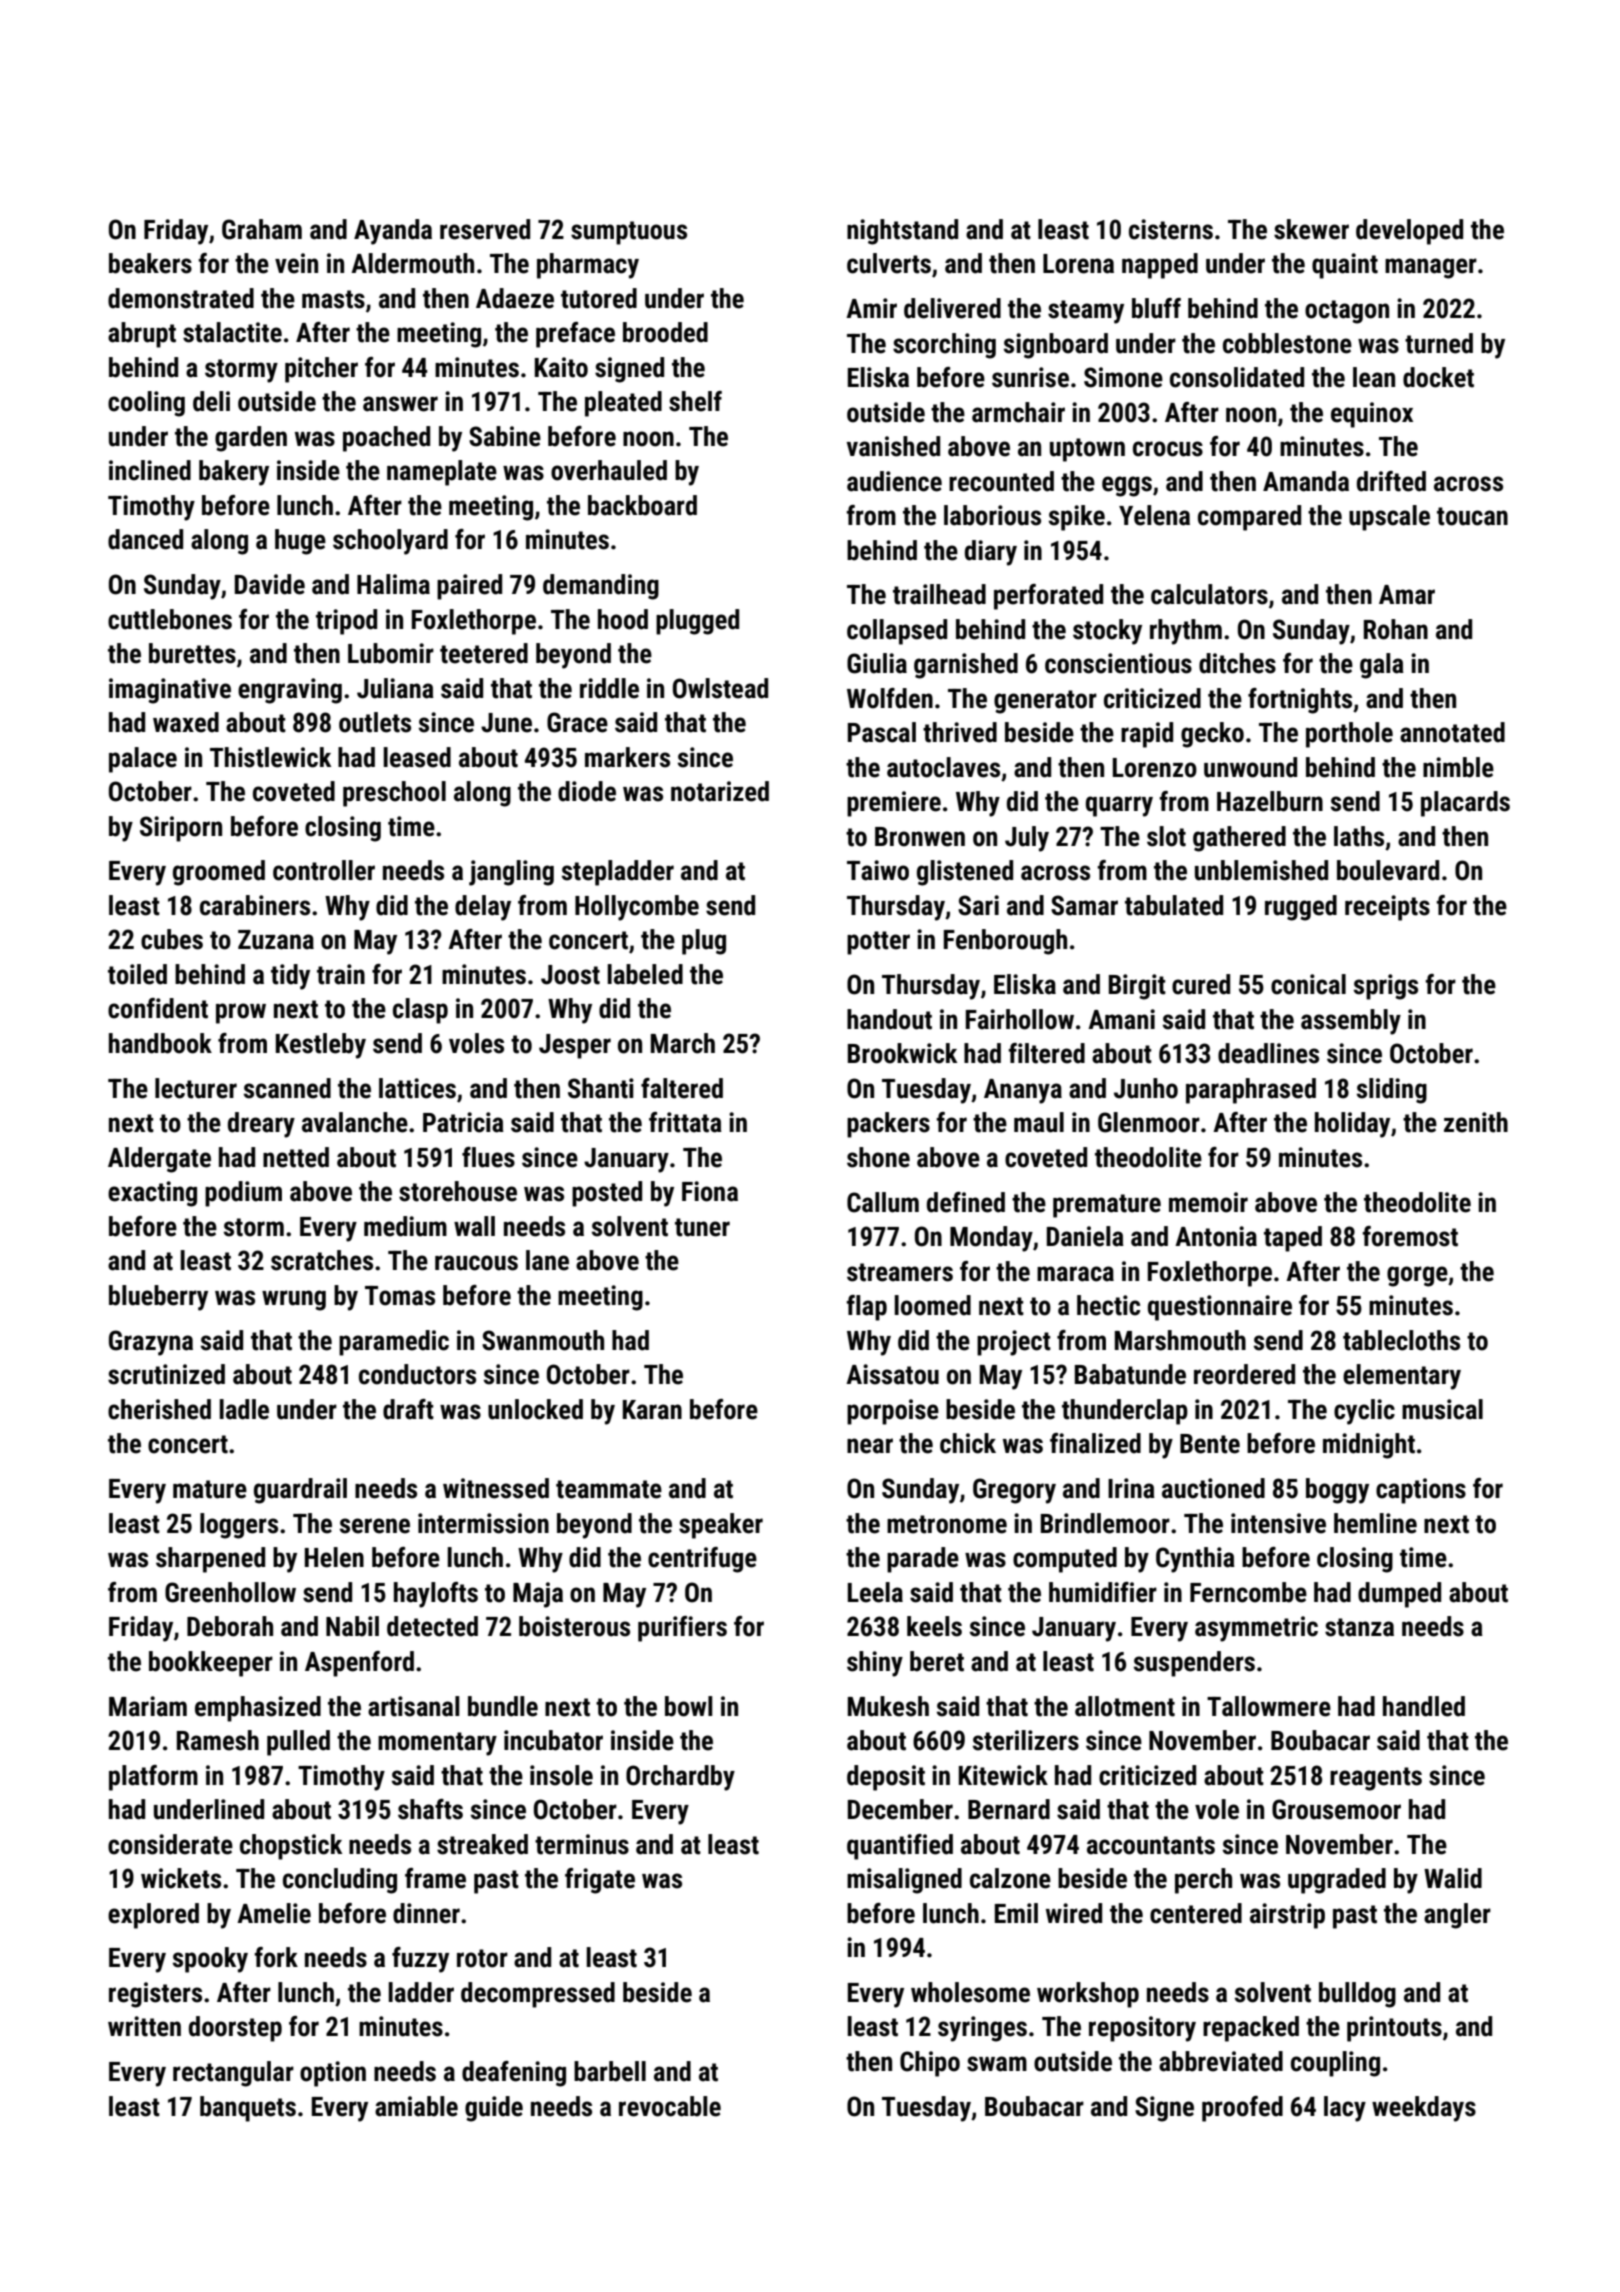 This screenshot has width=1620, height=2292. What do you see at coordinates (710, 1191) in the screenshot?
I see `Fiona` at bounding box center [710, 1191].
